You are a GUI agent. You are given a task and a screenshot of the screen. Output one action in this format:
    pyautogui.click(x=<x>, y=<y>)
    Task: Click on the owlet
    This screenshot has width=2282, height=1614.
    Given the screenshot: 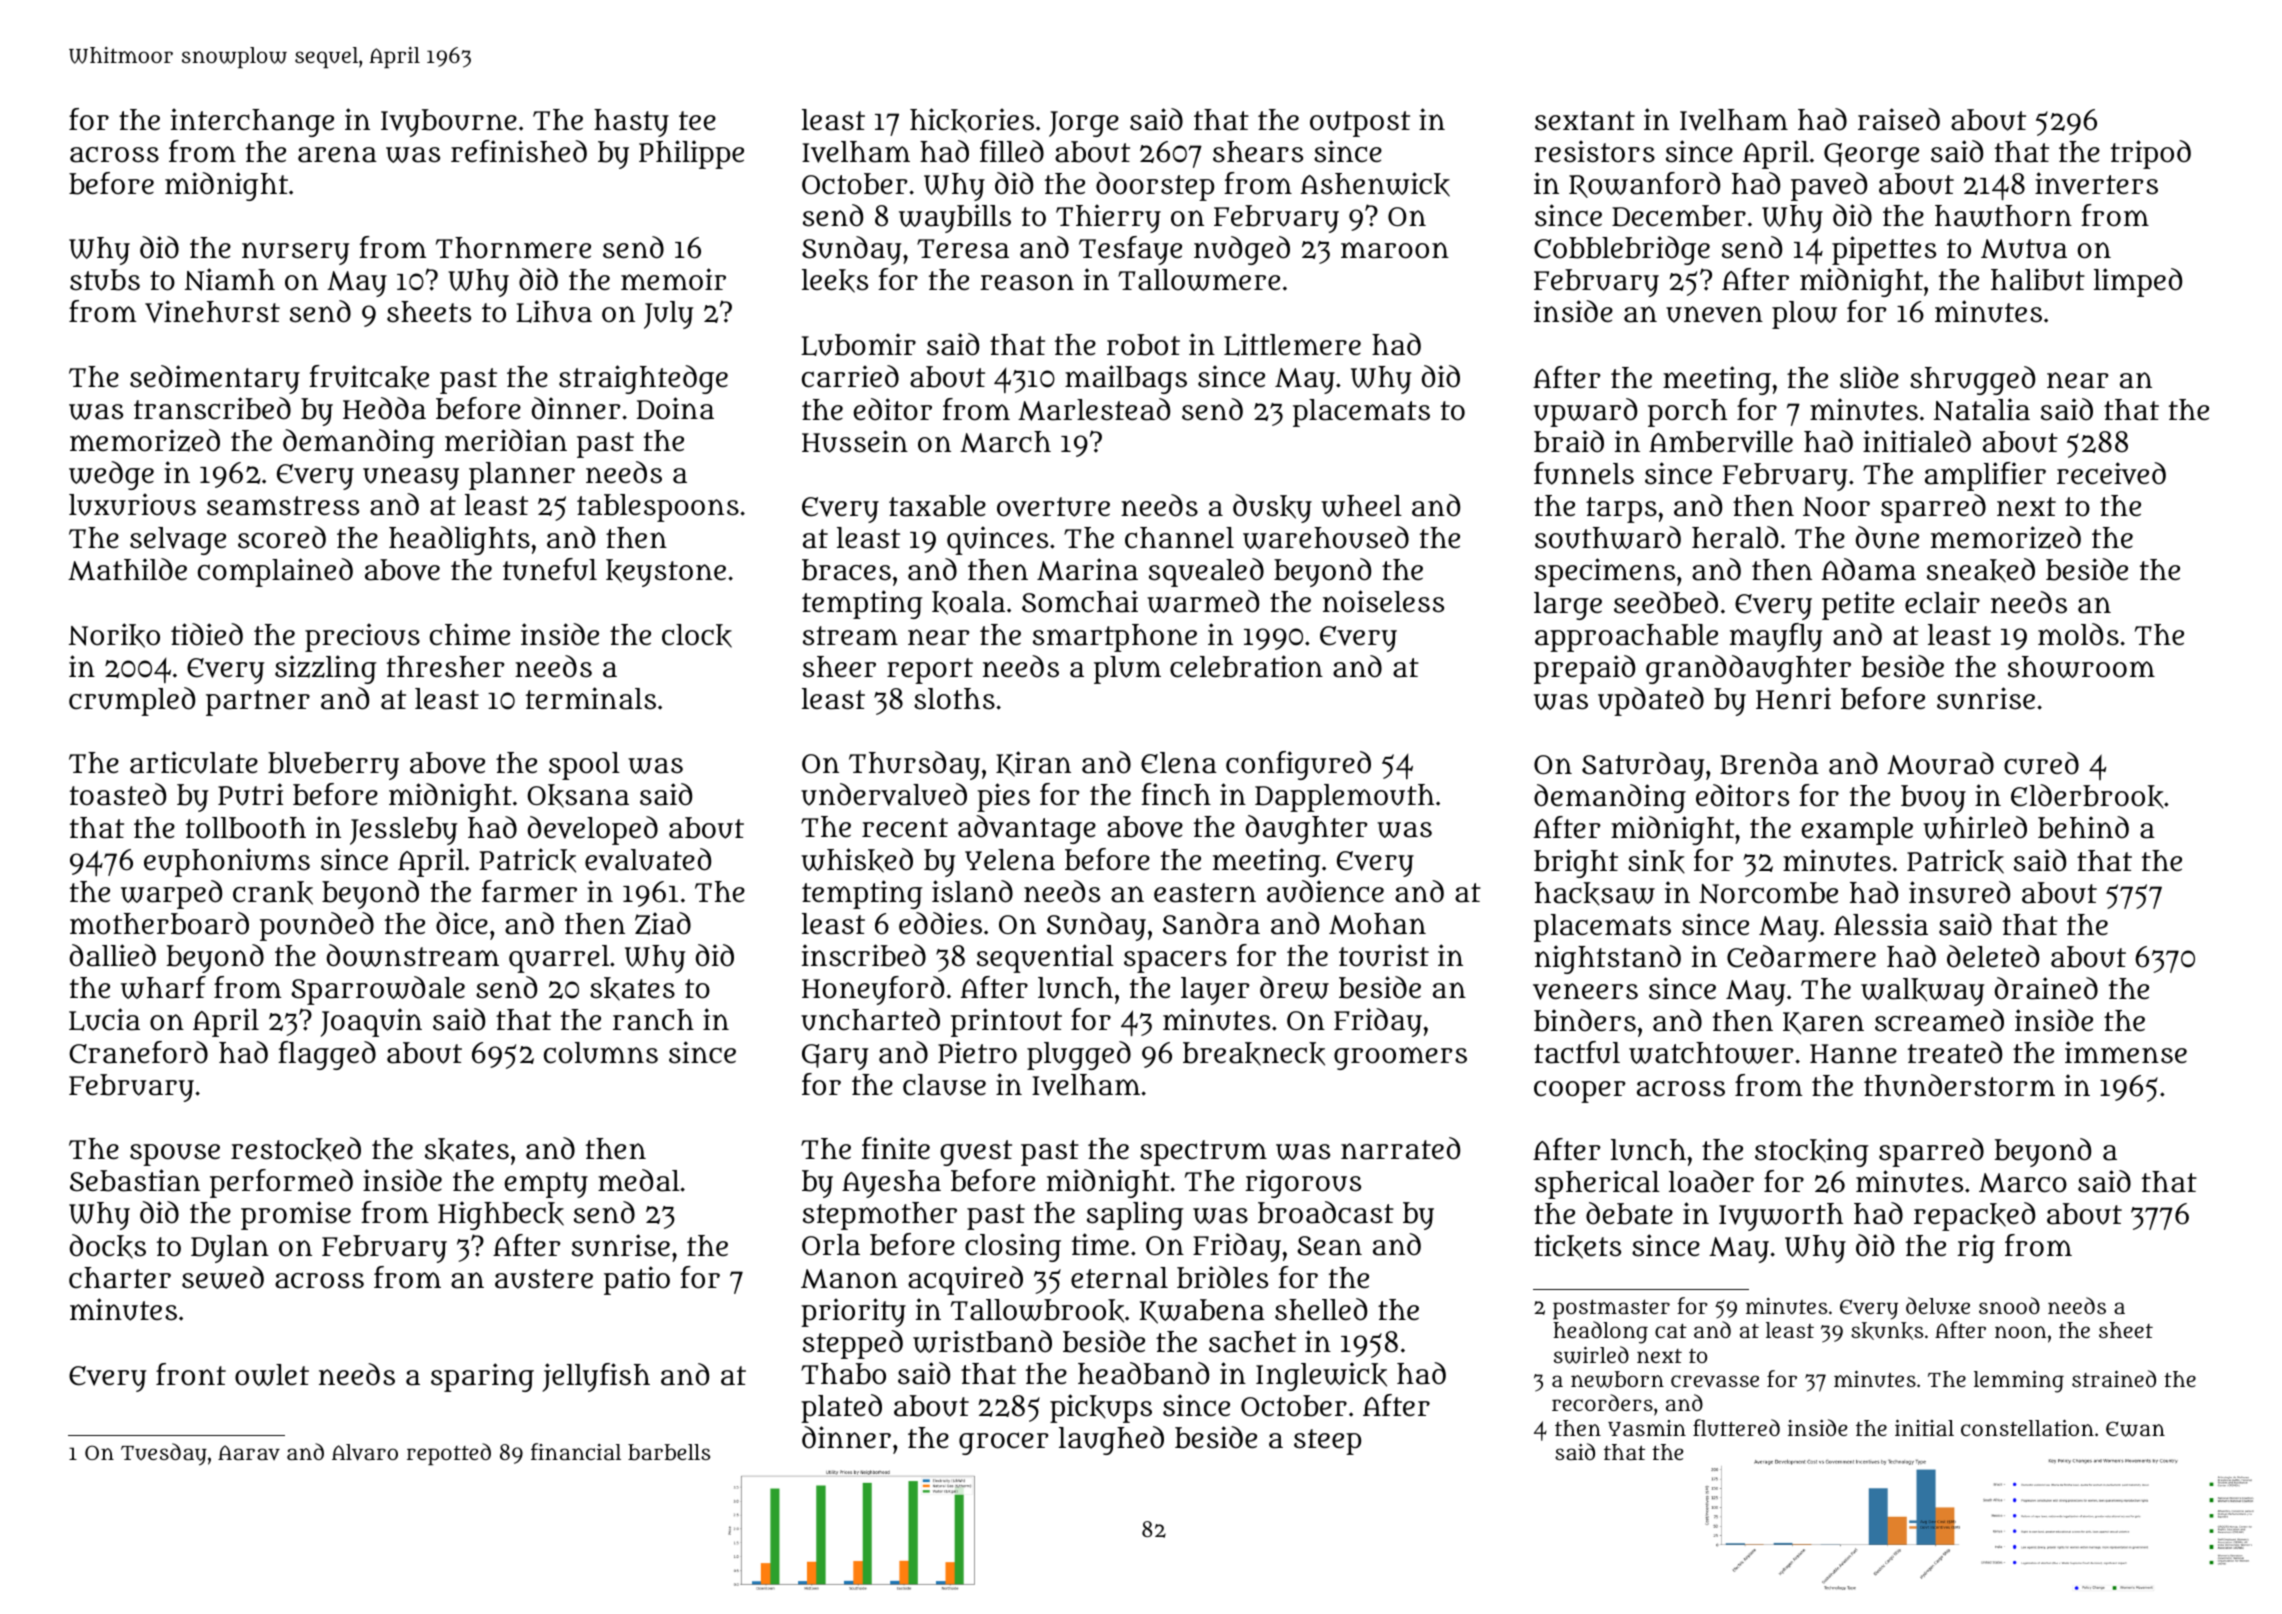 What is the action you would take?
    pyautogui.click(x=272, y=1375)
